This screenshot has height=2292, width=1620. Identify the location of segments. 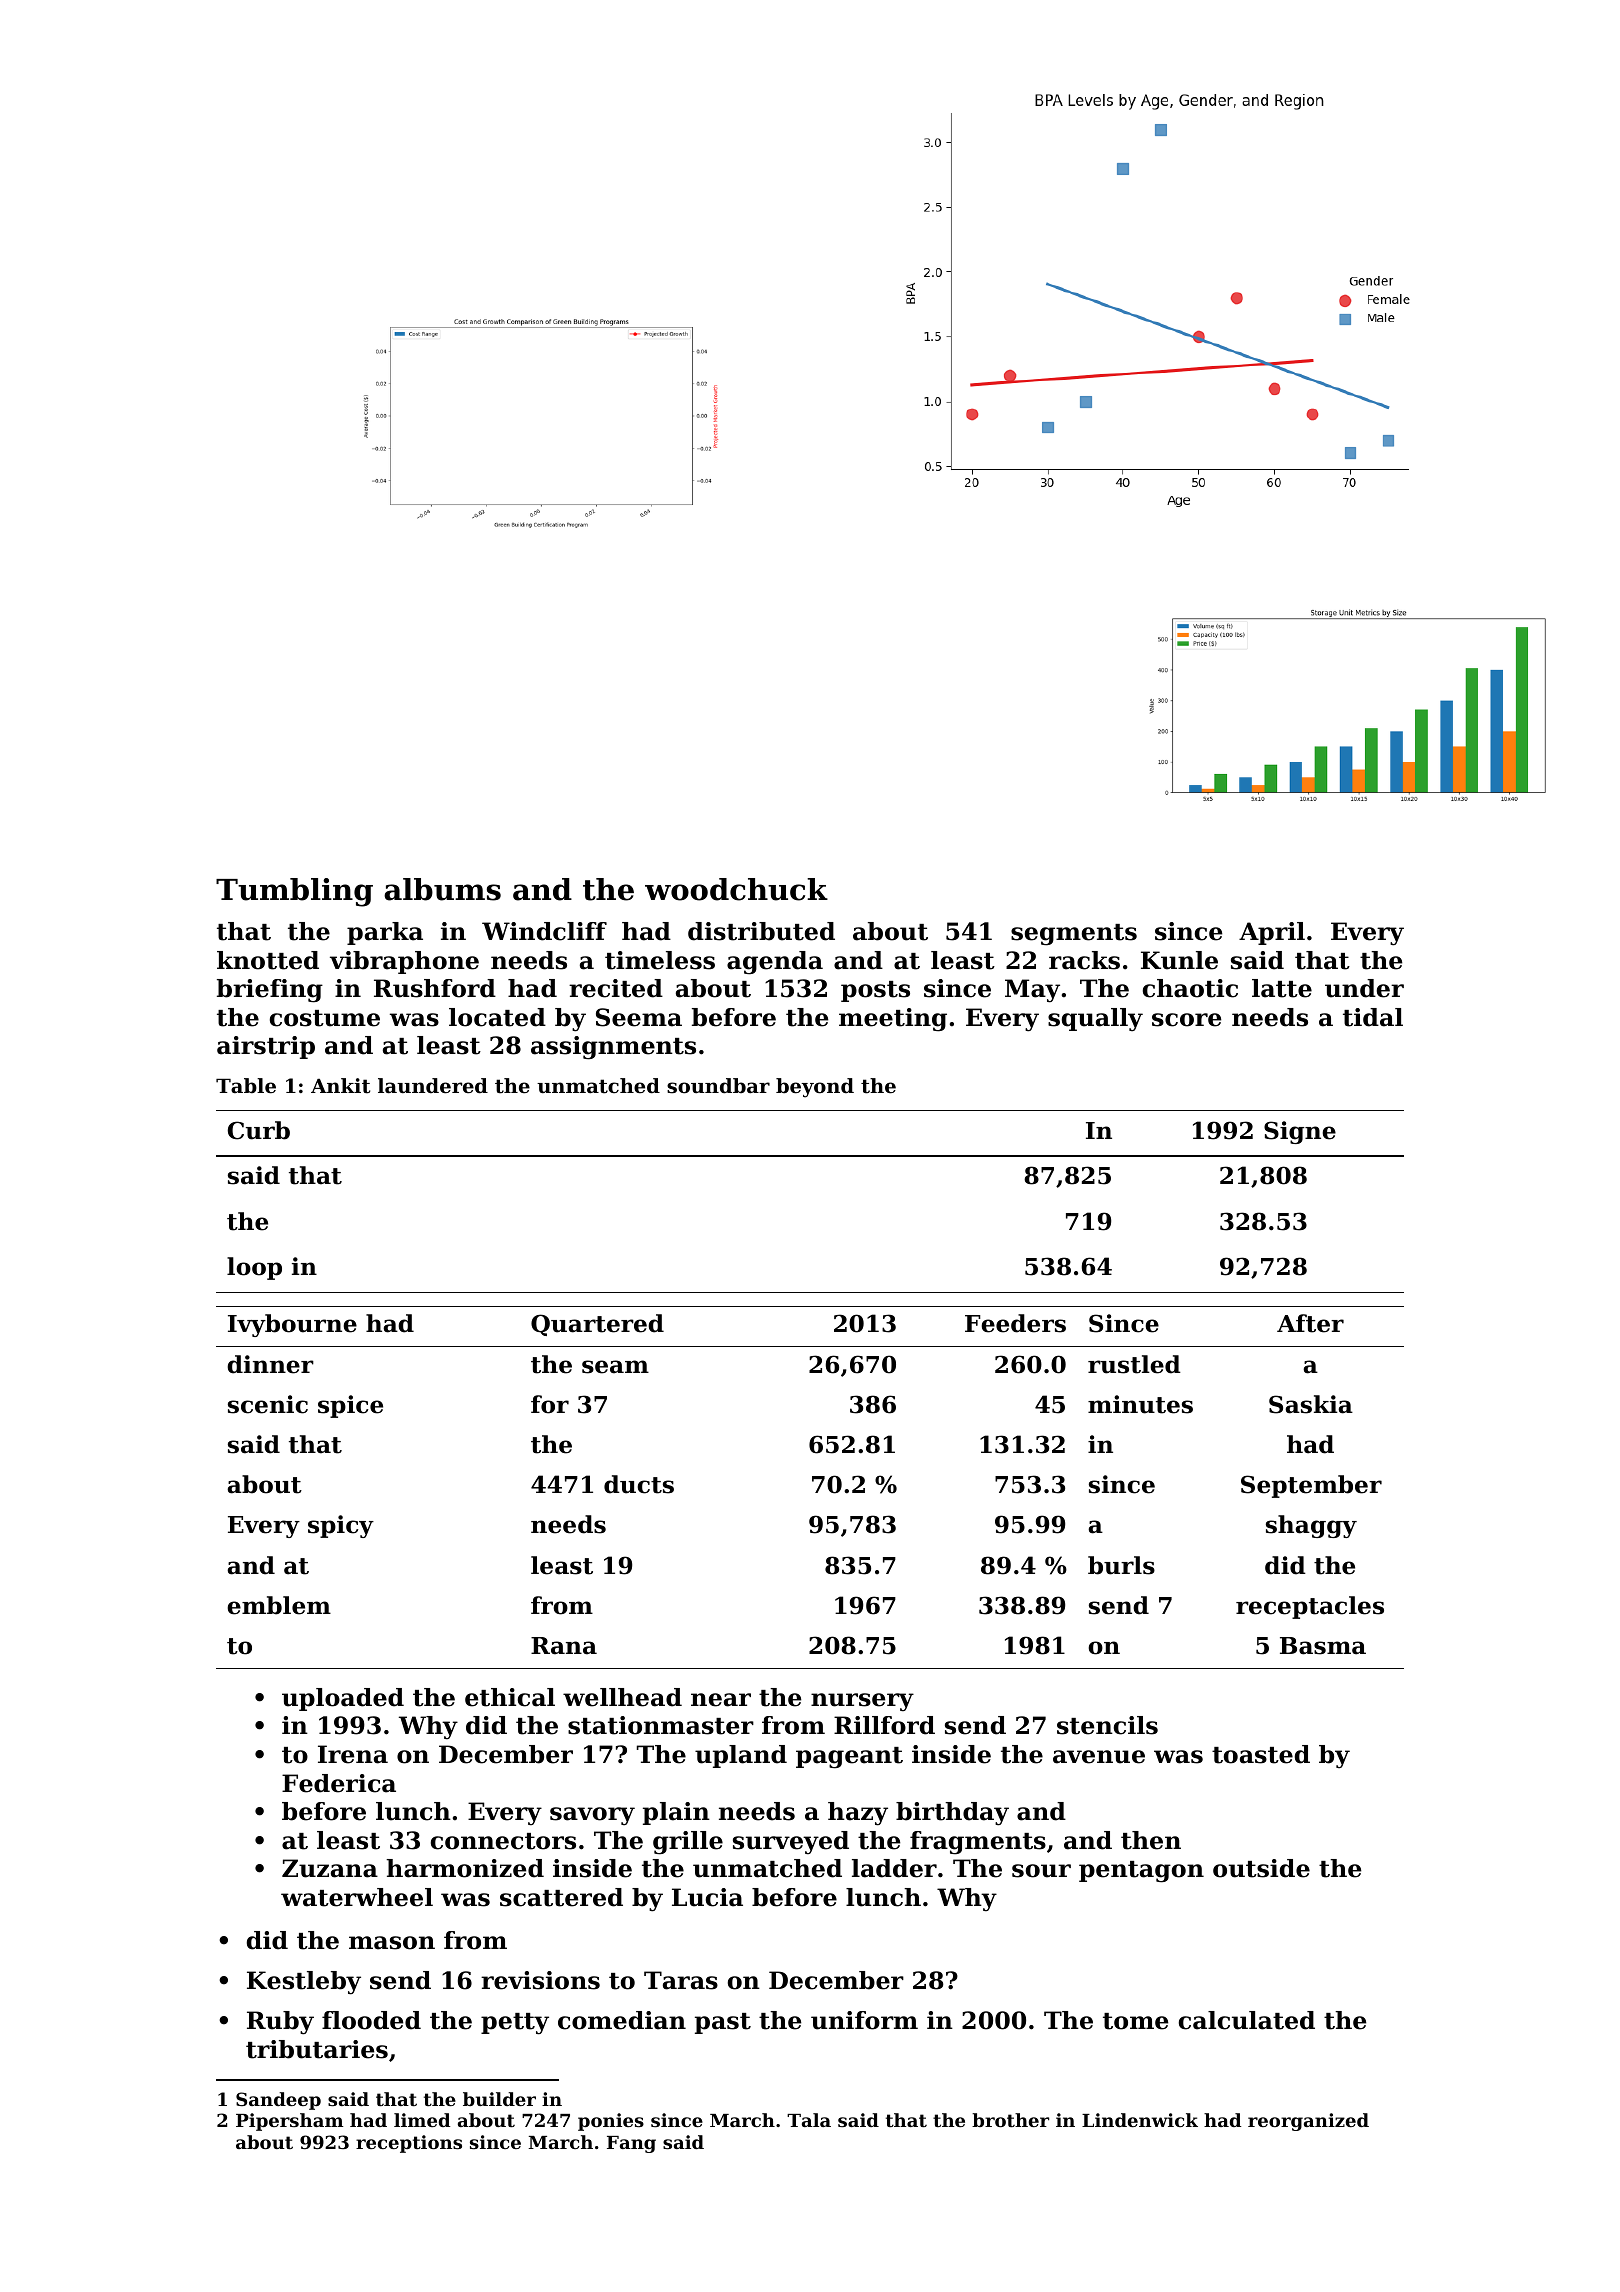
(1074, 935).
